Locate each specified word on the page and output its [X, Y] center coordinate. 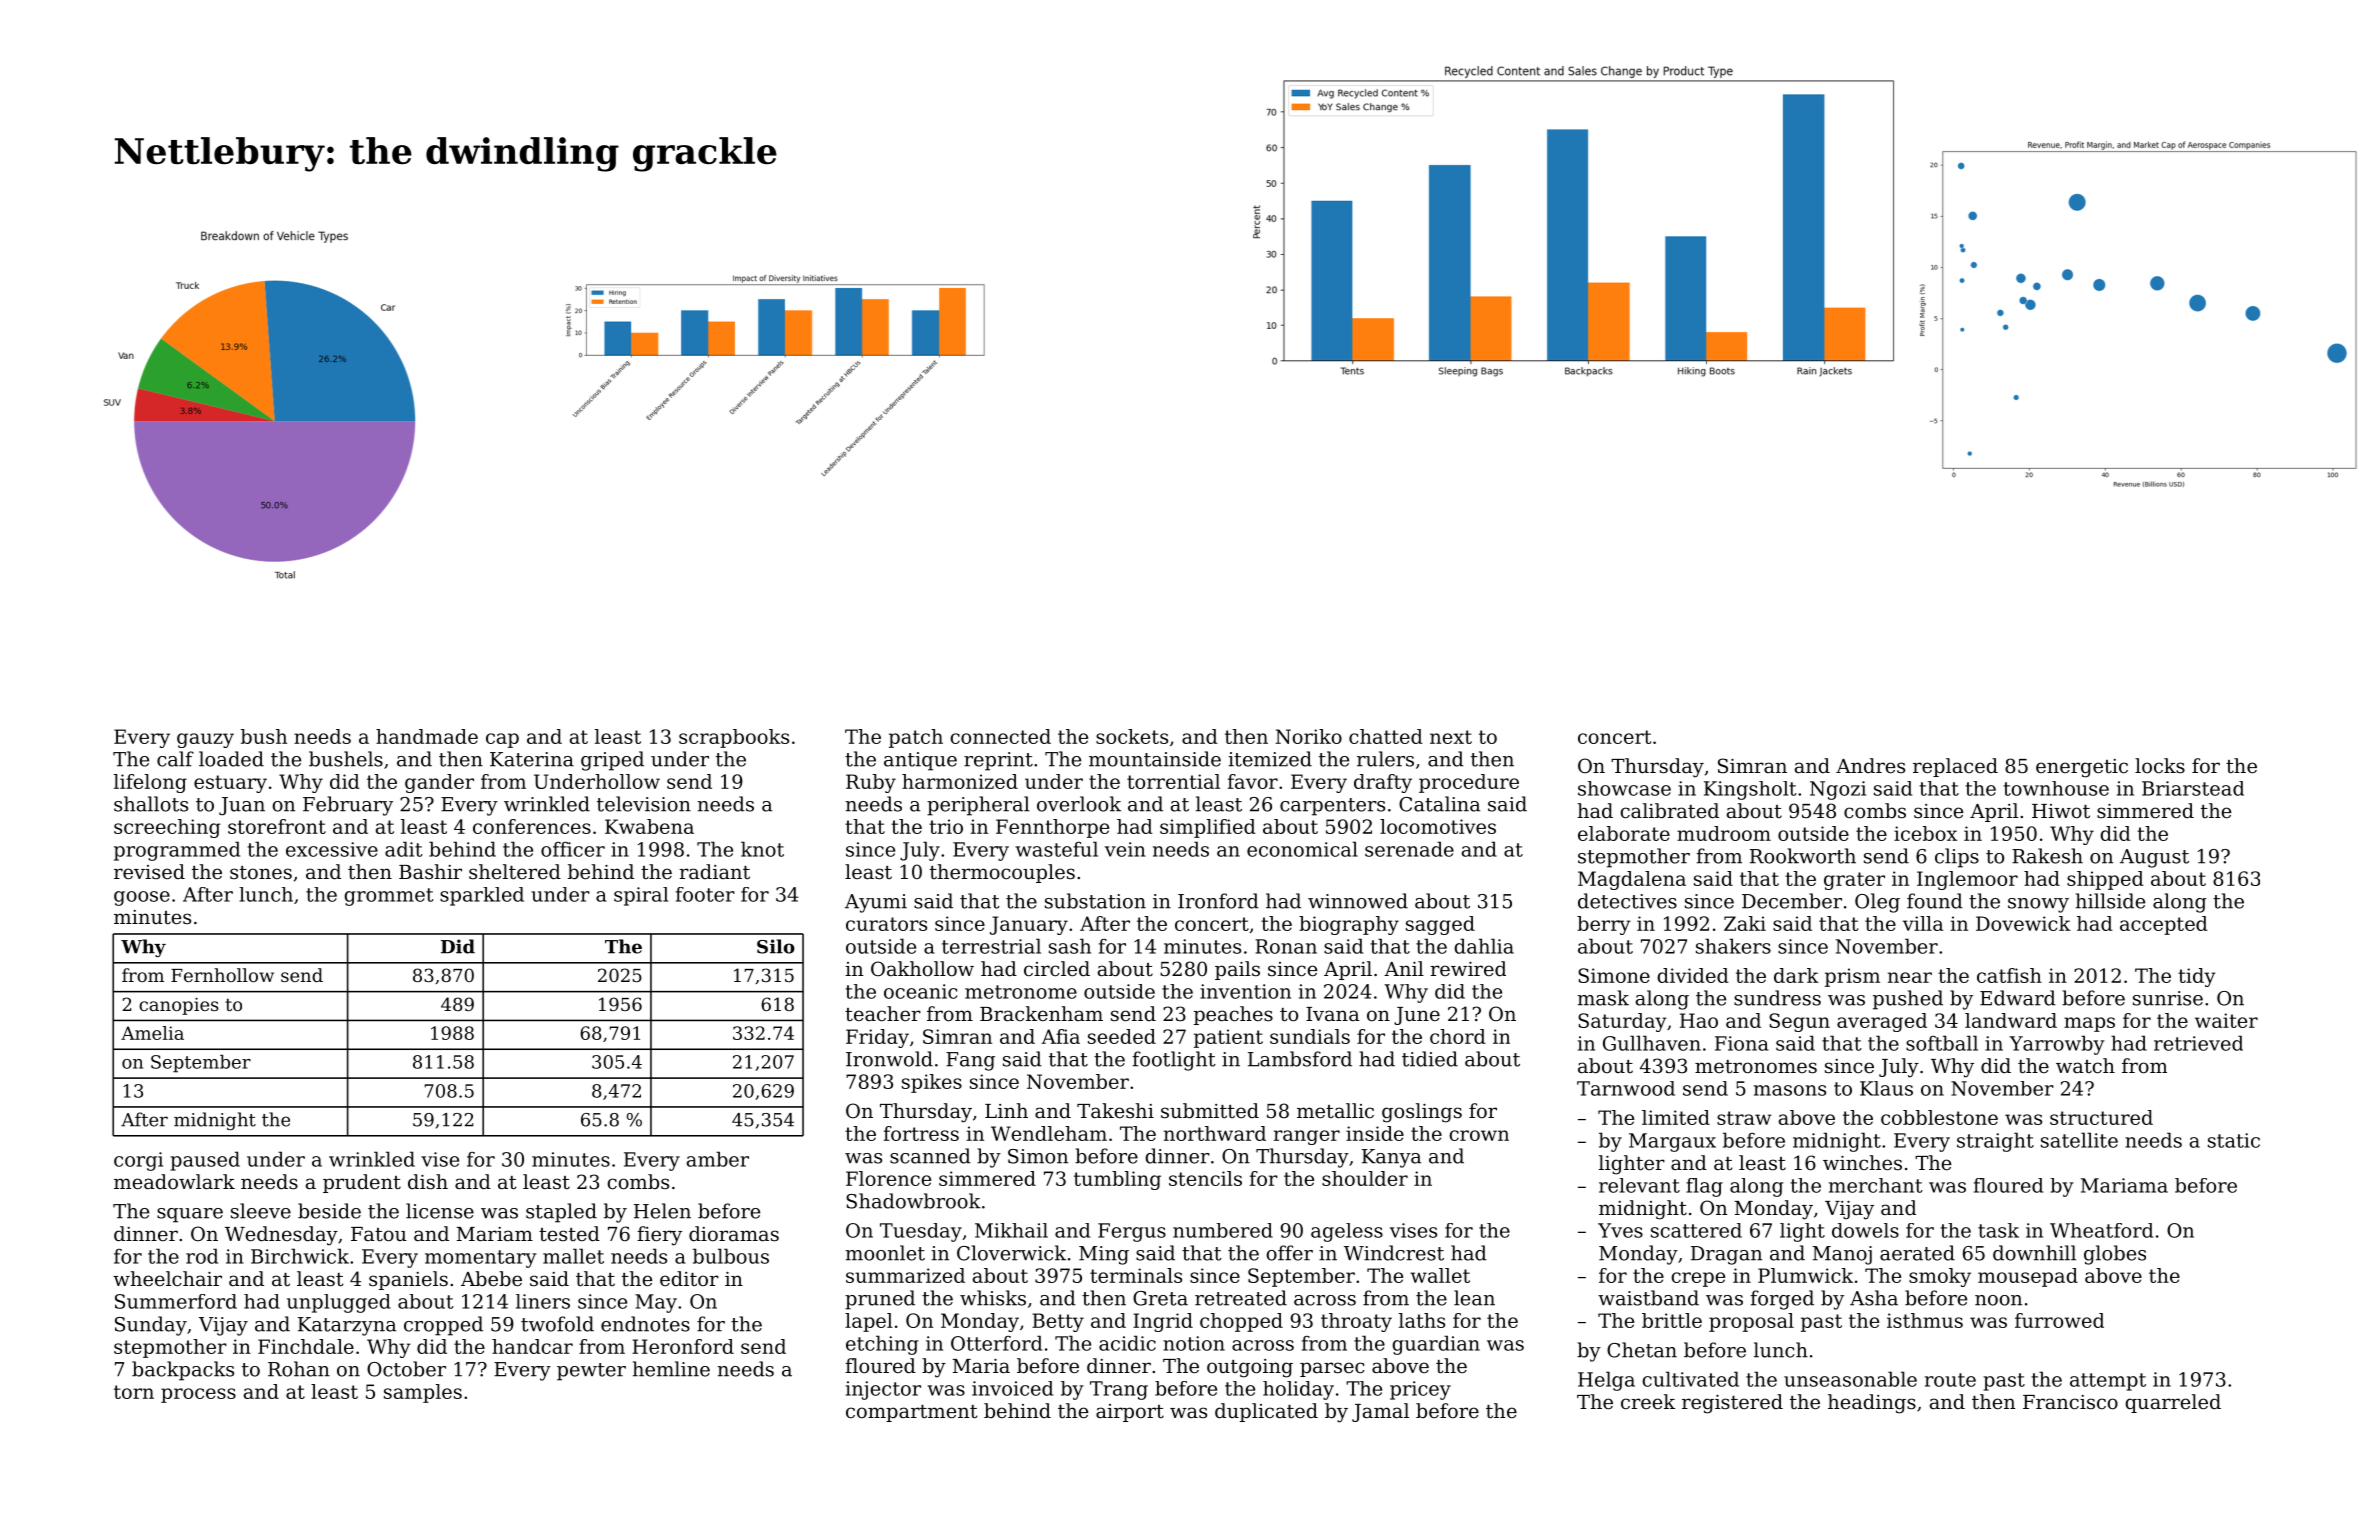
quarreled [2173, 1403]
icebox [1925, 833]
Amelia [152, 1033]
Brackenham [1041, 1014]
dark [1796, 975]
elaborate [1624, 833]
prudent [362, 1183]
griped [612, 761]
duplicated [1266, 1412]
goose [142, 898]
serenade [1409, 849]
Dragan [1726, 1255]
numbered [1223, 1230]
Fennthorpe [1052, 828]
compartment [911, 1413]
